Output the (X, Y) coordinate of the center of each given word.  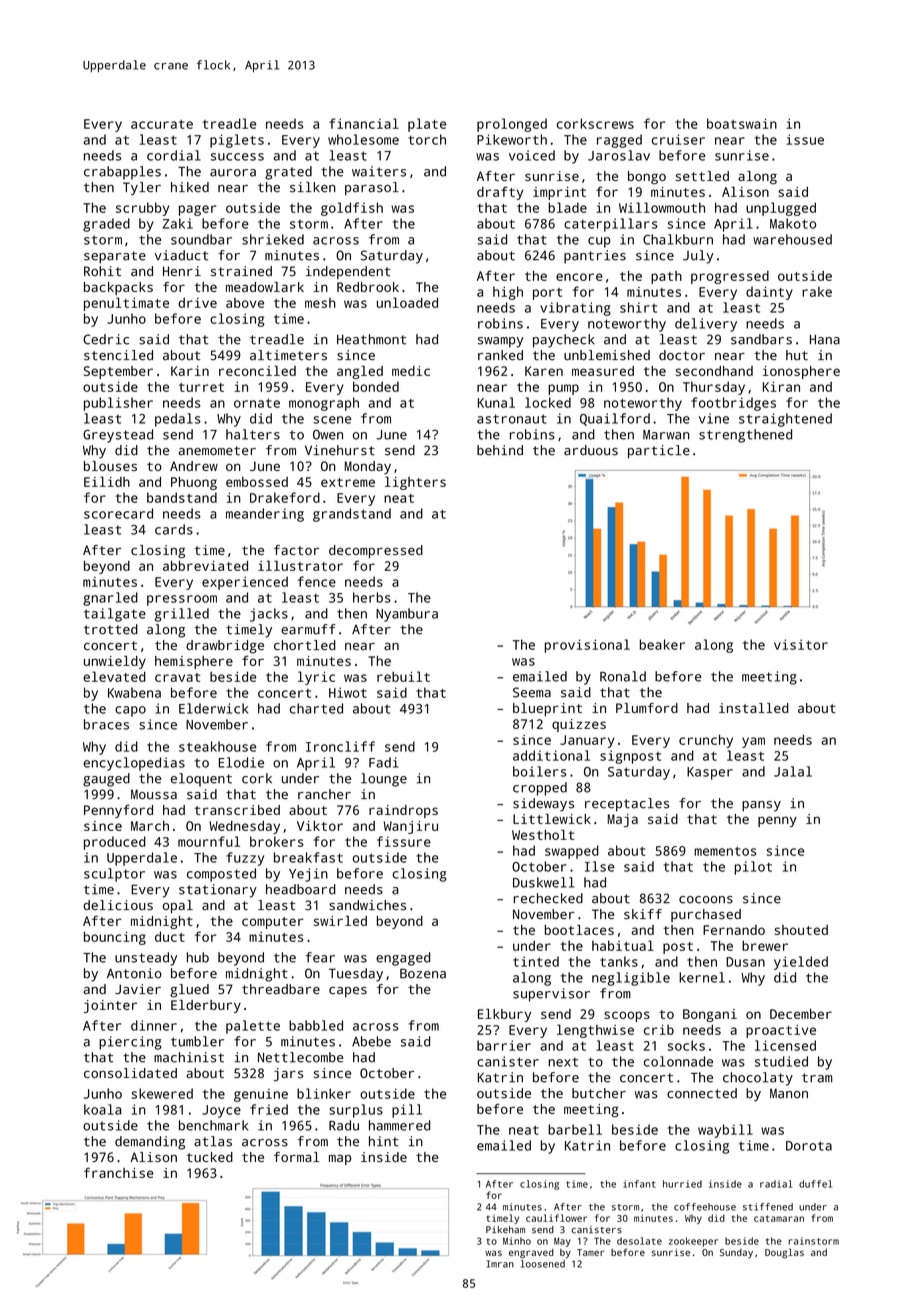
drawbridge (225, 647)
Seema (532, 692)
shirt (638, 307)
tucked (210, 1157)
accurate (162, 124)
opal (178, 906)
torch (427, 139)
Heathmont (371, 339)
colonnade (678, 1061)
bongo (647, 177)
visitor (801, 644)
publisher (118, 404)
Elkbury (504, 1015)
